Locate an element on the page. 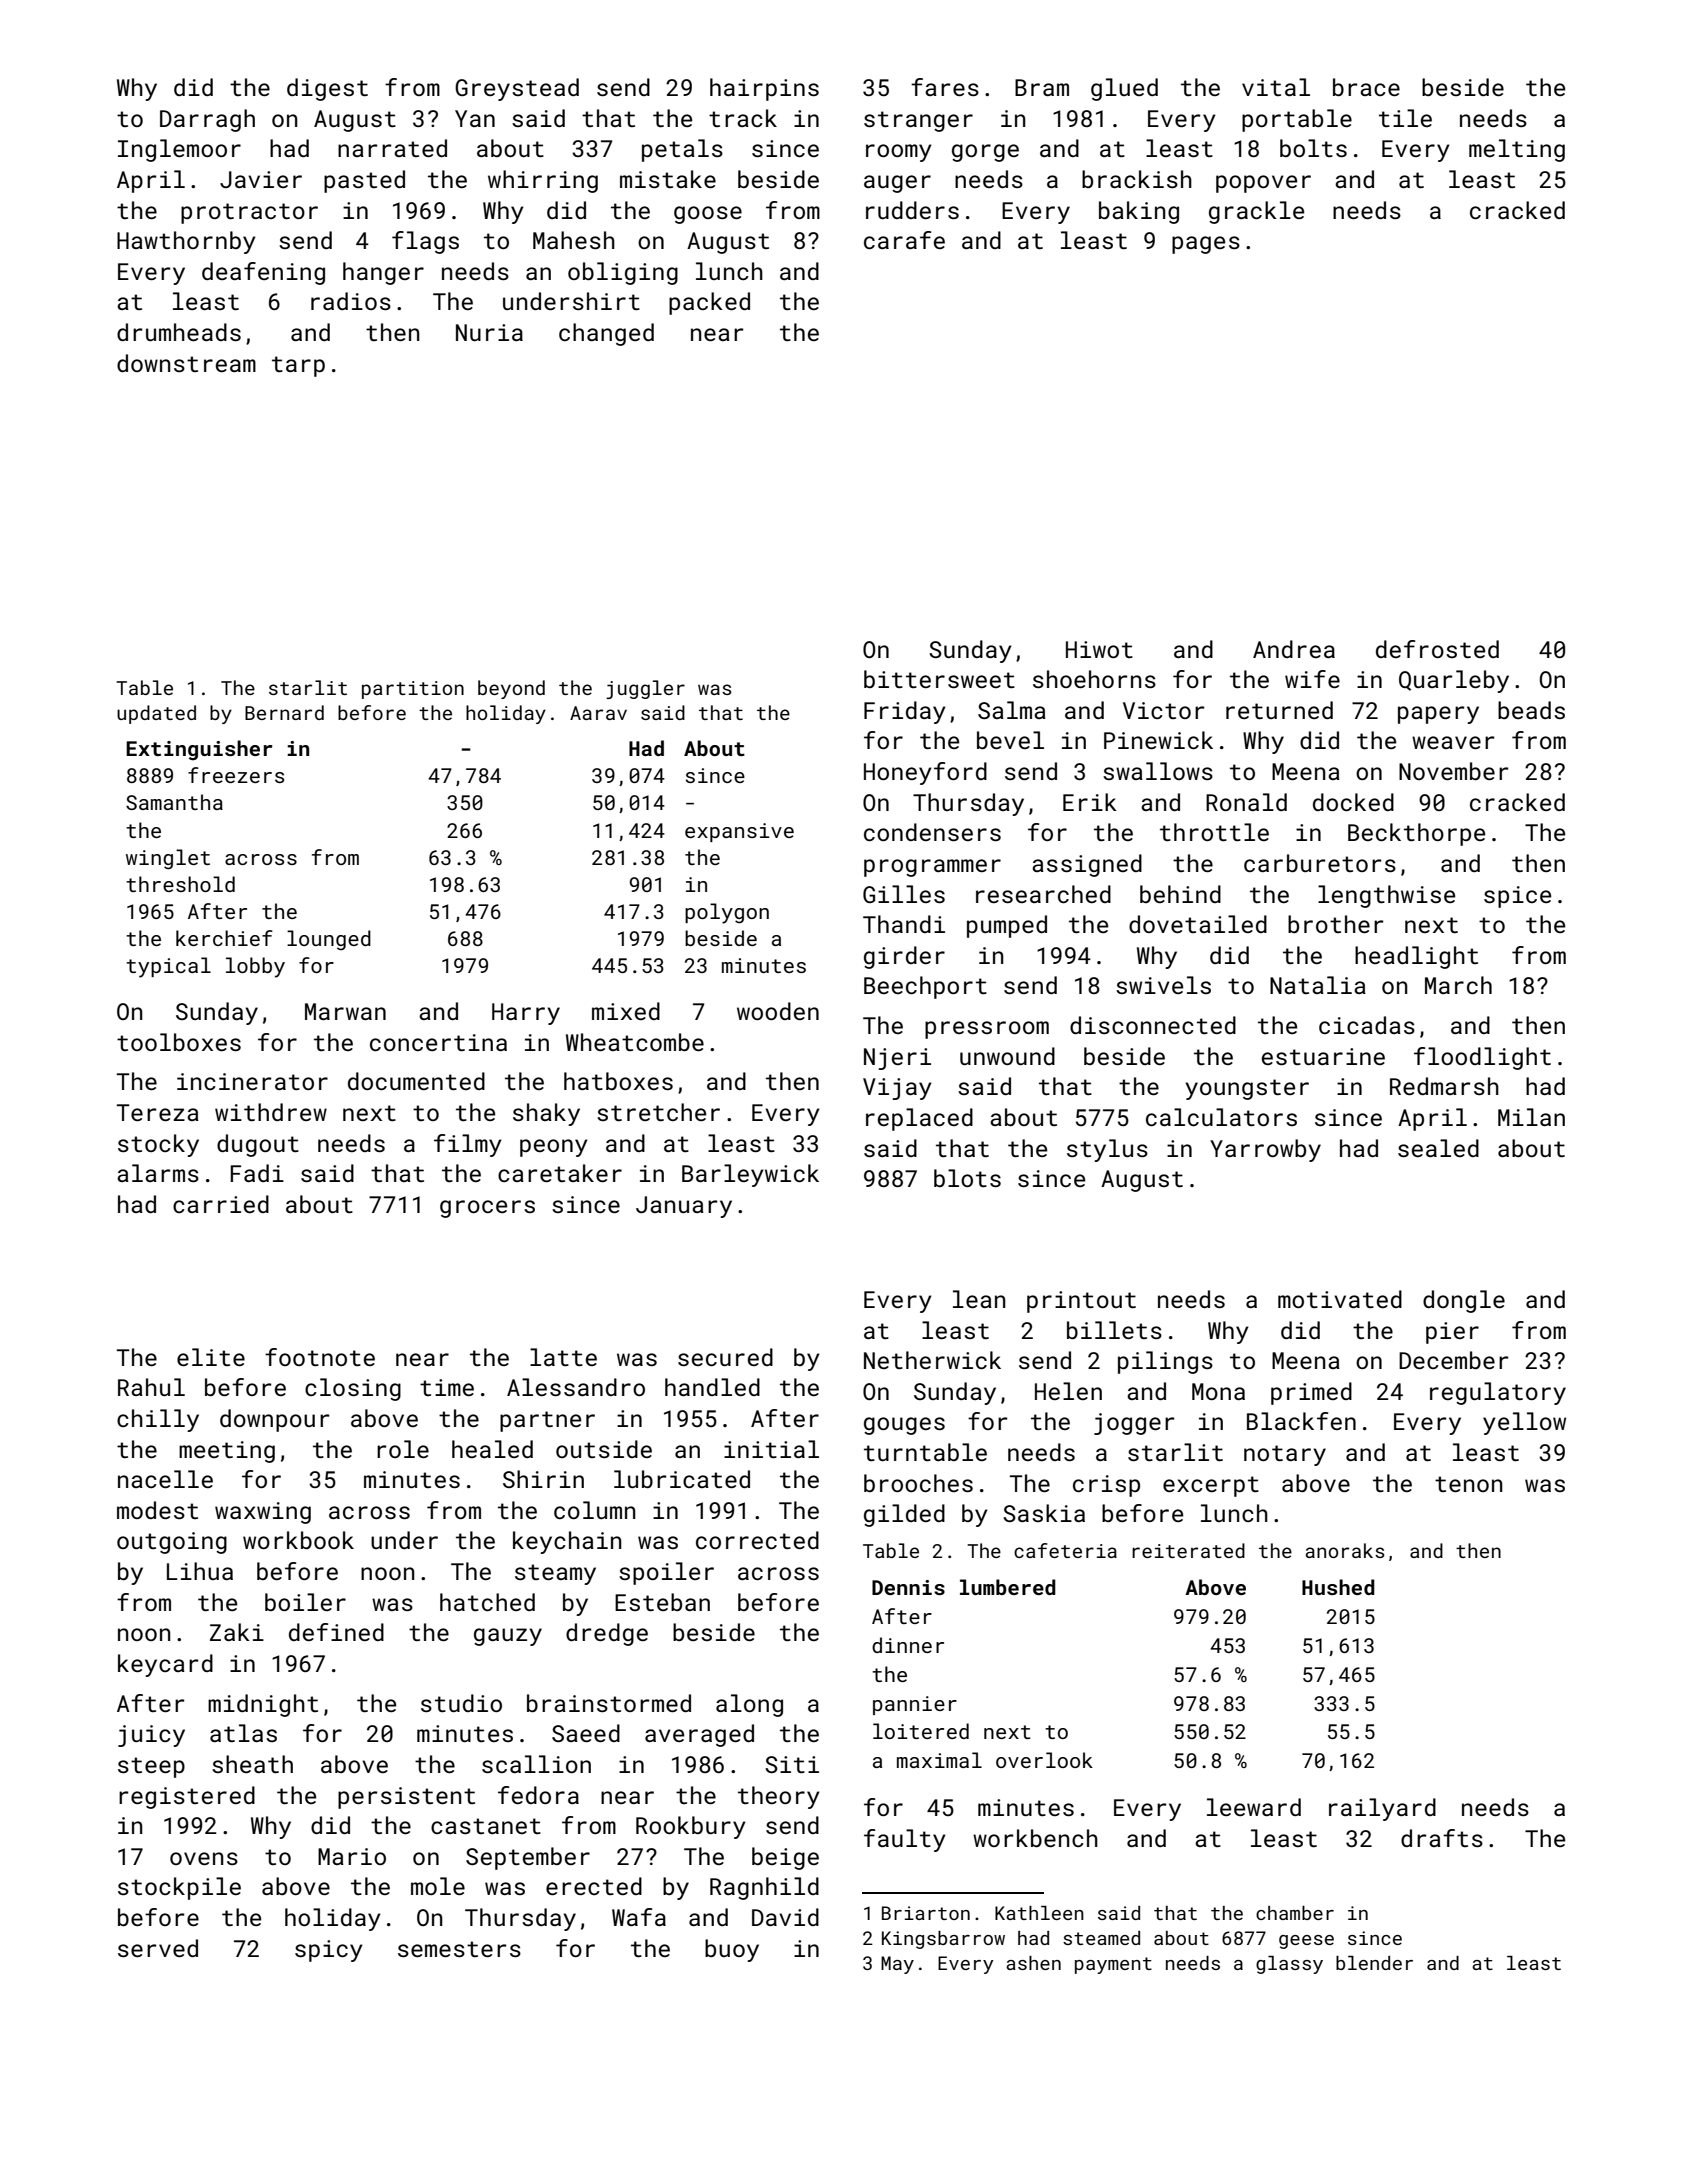 The height and width of the page is (2178, 1683). carafe is located at coordinates (904, 240).
